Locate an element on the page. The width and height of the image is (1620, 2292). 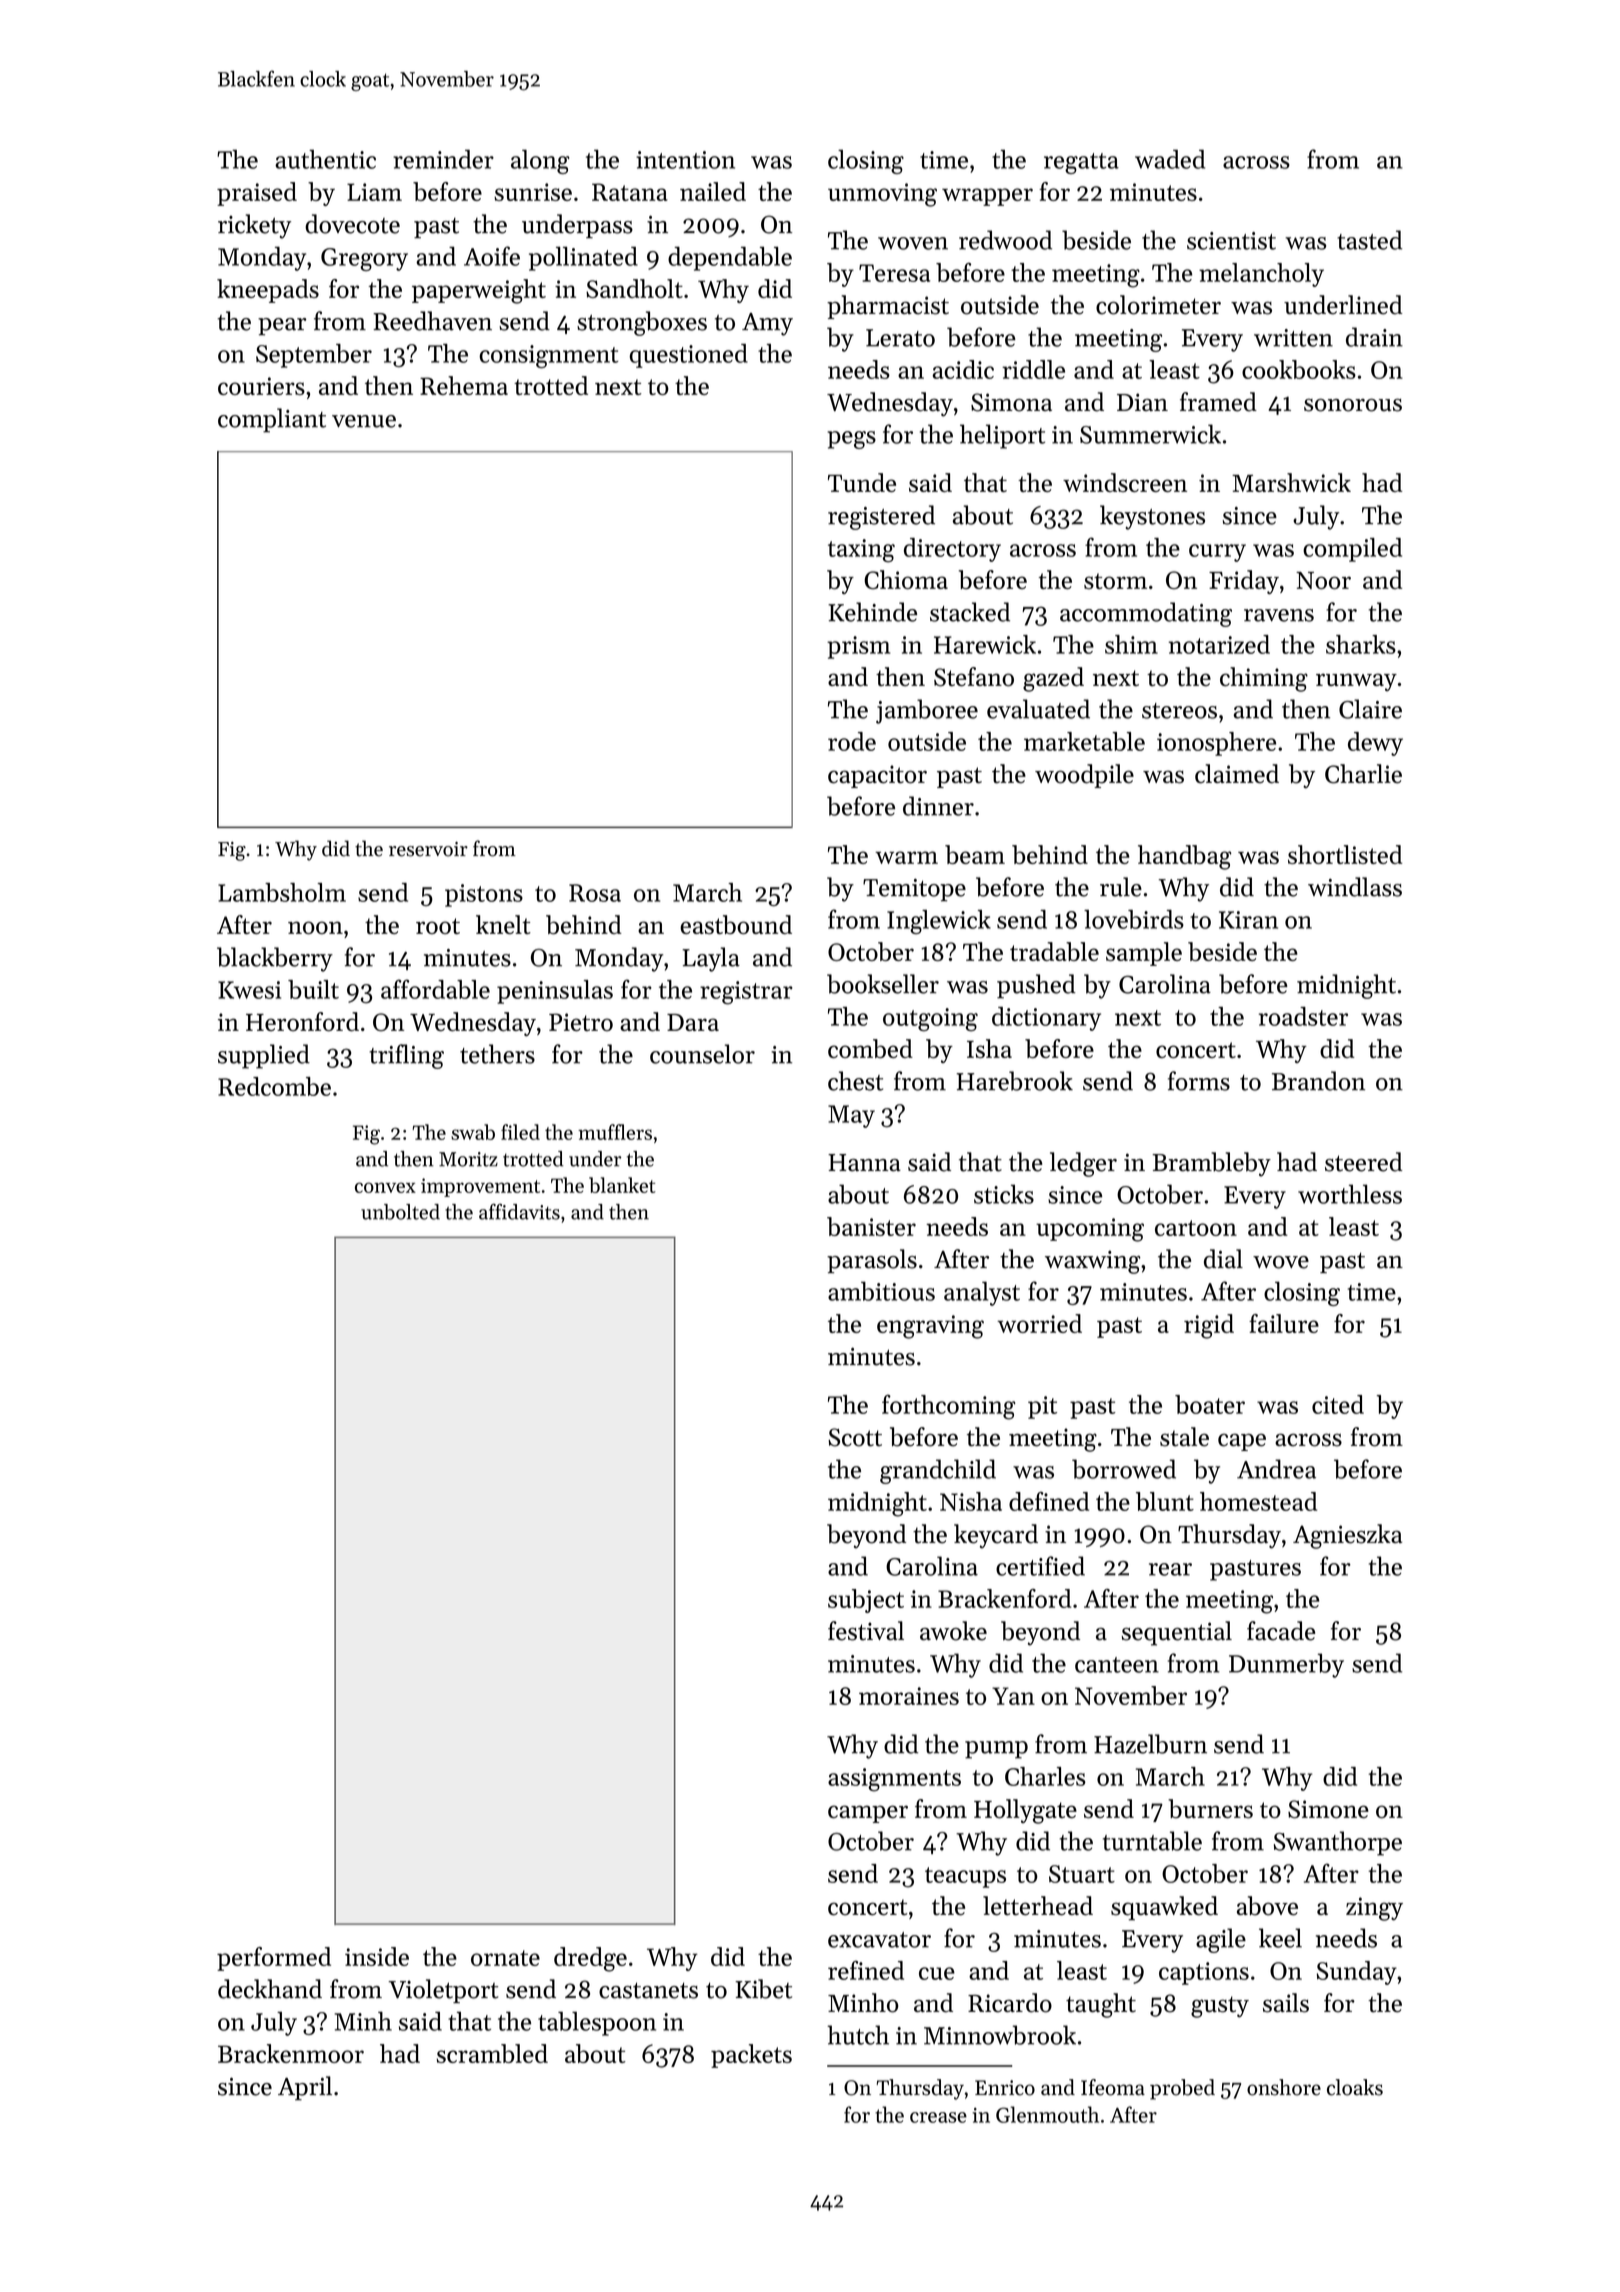
Agnieszka is located at coordinates (1347, 1536).
